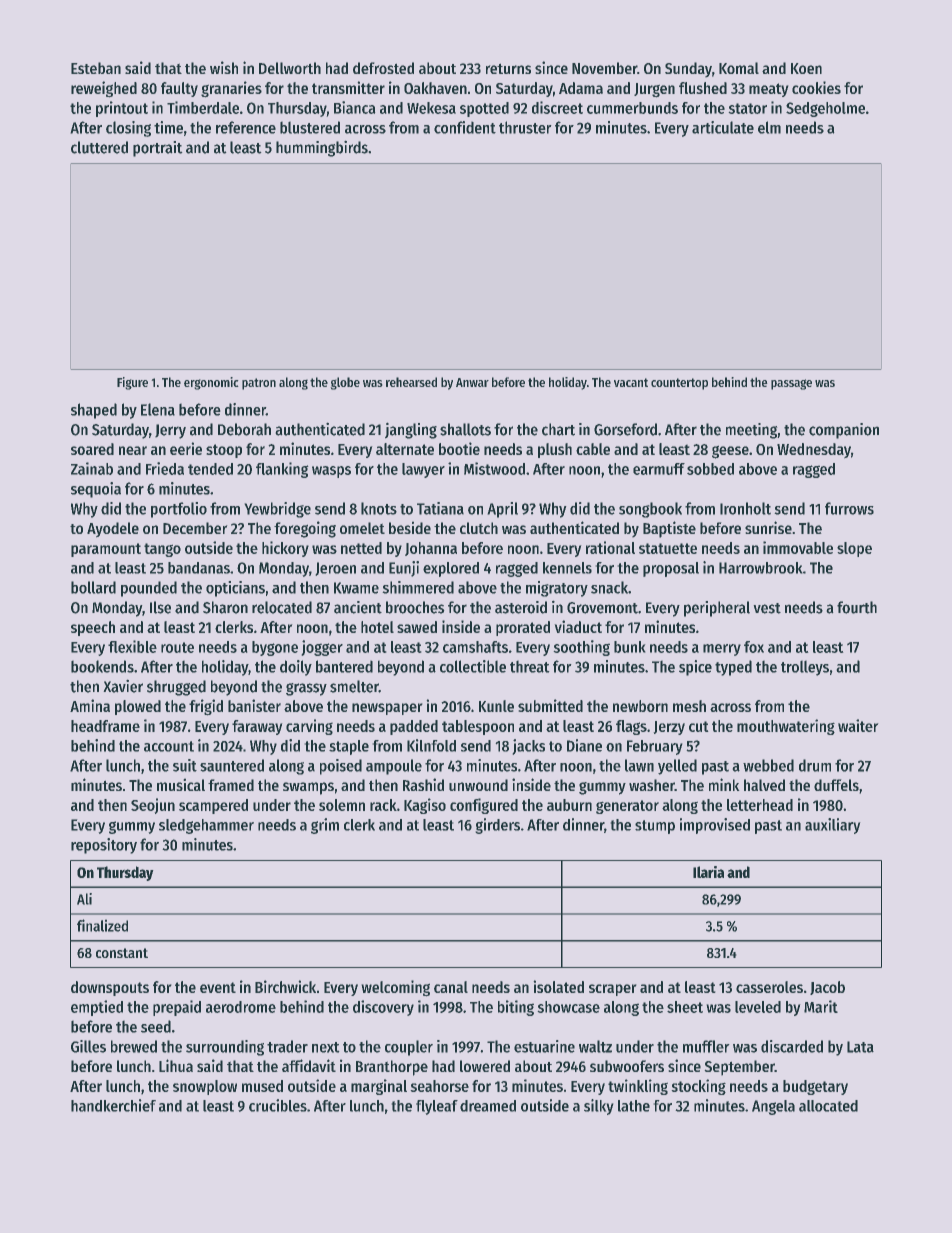 The height and width of the document is (1233, 952). What do you see at coordinates (814, 450) in the document?
I see `Wednesday` at bounding box center [814, 450].
